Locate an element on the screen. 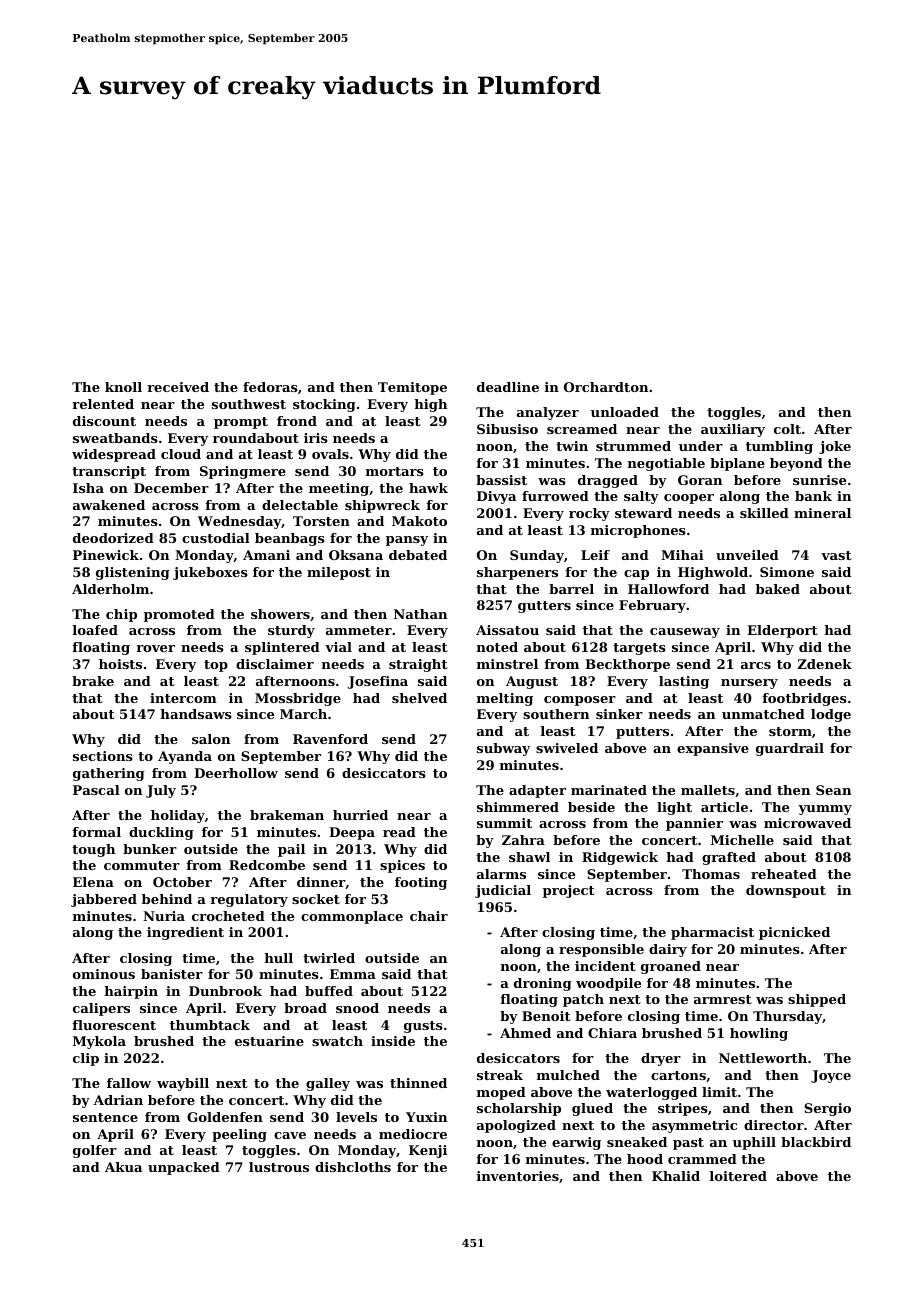 The image size is (924, 1308). vast is located at coordinates (836, 555).
